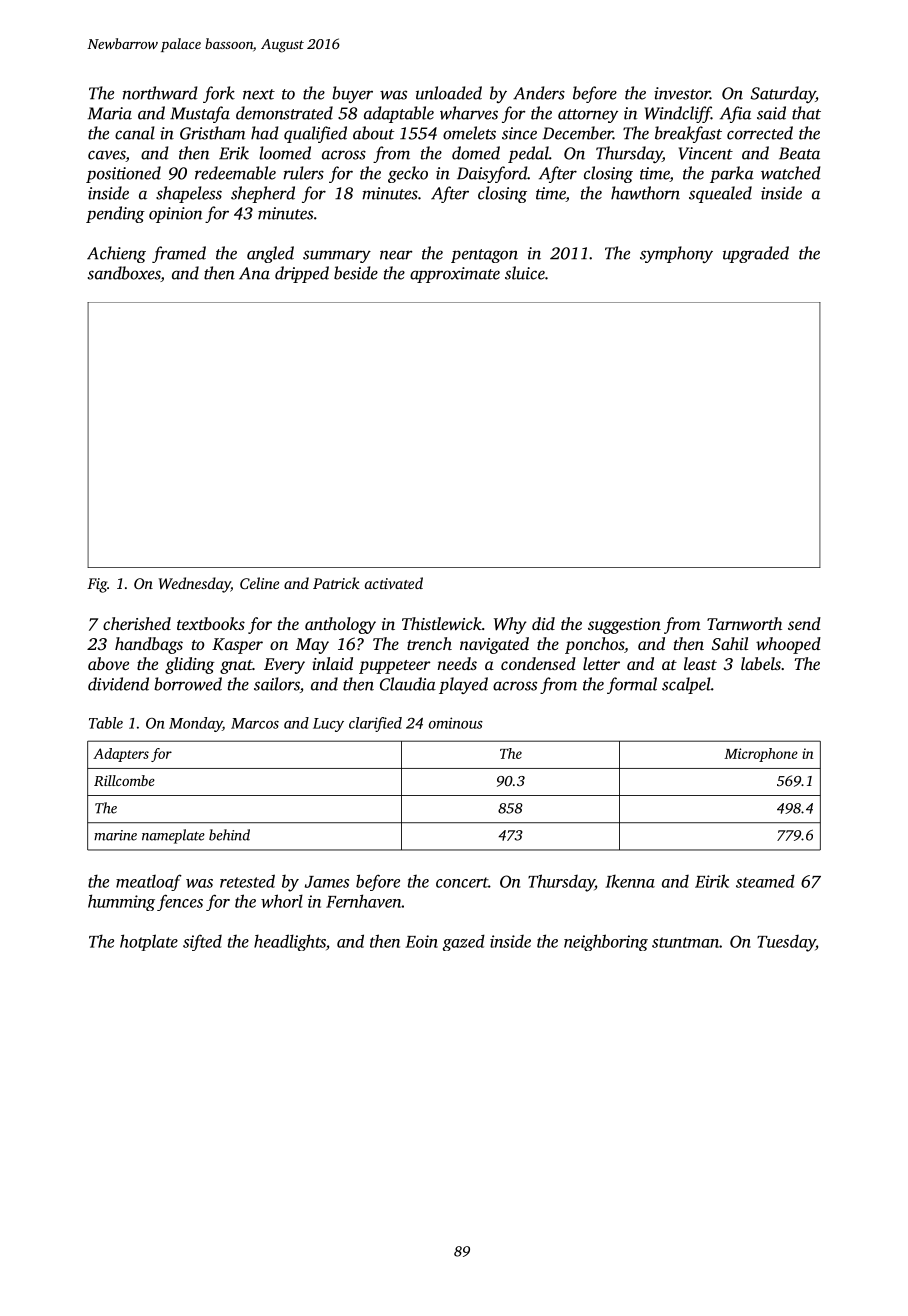  What do you see at coordinates (791, 173) in the screenshot?
I see `watched` at bounding box center [791, 173].
